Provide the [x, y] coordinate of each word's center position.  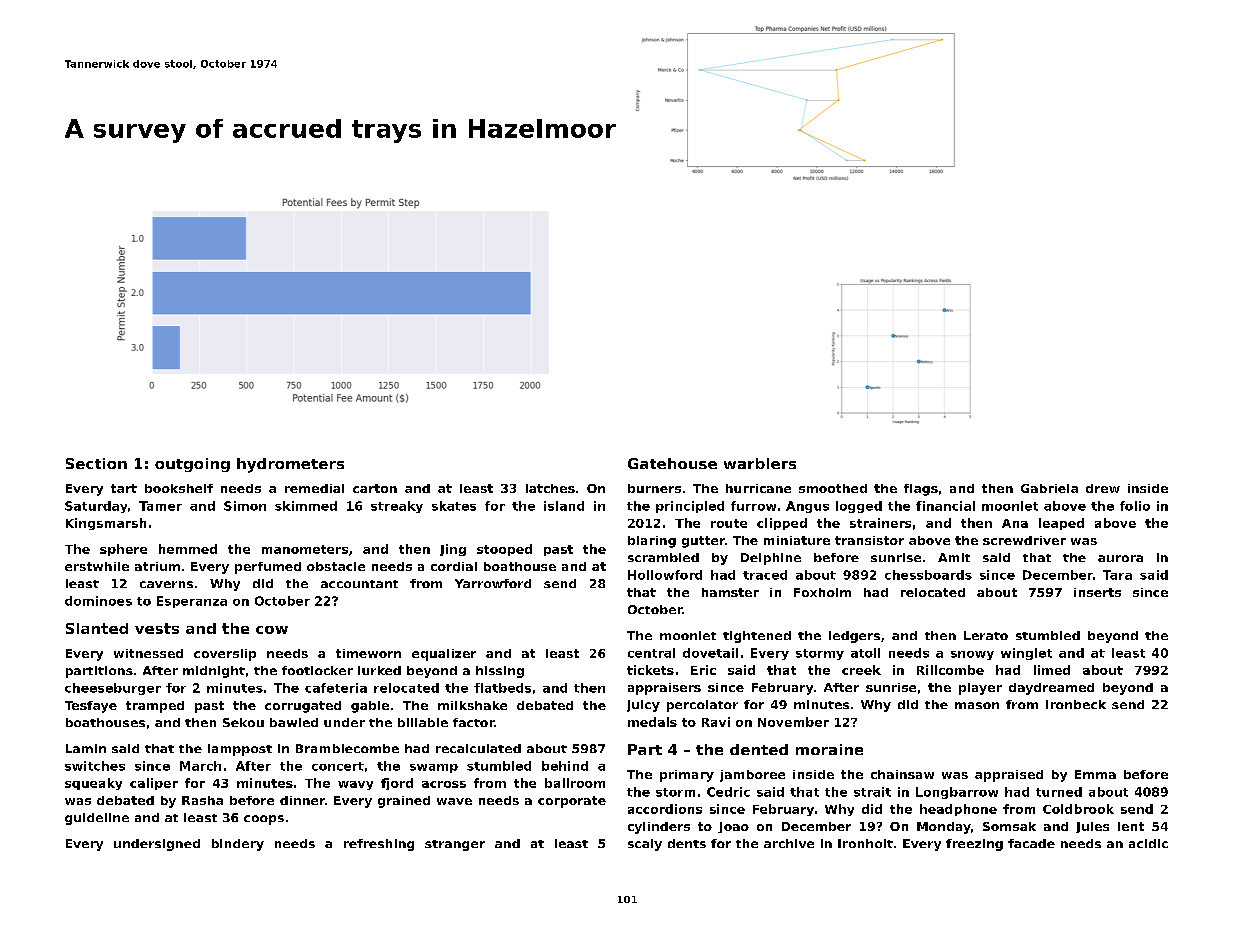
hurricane [758, 488]
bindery [238, 845]
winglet [1026, 654]
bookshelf [179, 488]
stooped [504, 550]
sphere [123, 550]
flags [921, 490]
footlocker [317, 670]
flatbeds [502, 688]
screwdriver [1024, 540]
